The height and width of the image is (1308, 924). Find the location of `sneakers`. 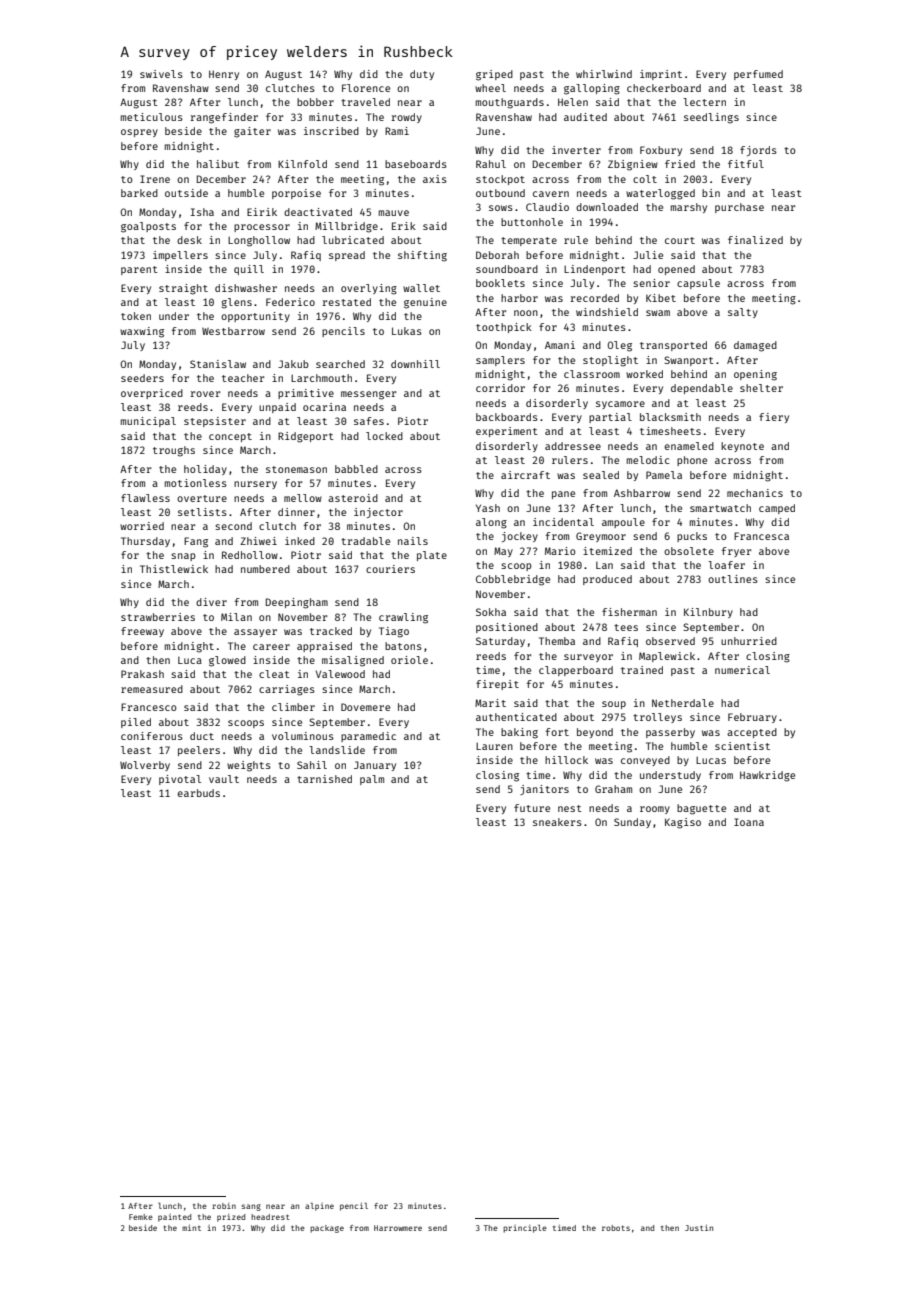

sneakers is located at coordinates (557, 822).
